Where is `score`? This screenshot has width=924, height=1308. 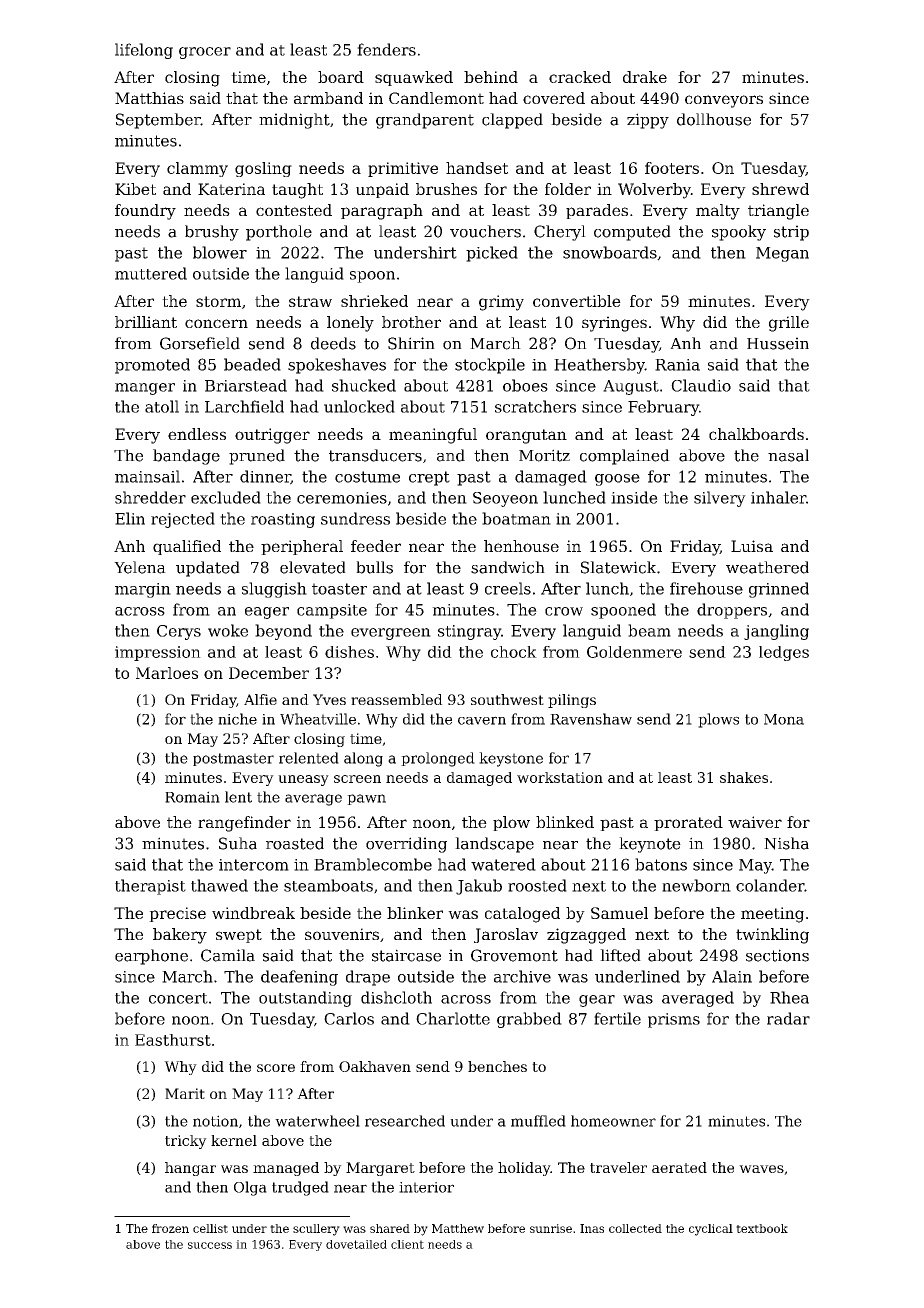
score is located at coordinates (276, 1068).
